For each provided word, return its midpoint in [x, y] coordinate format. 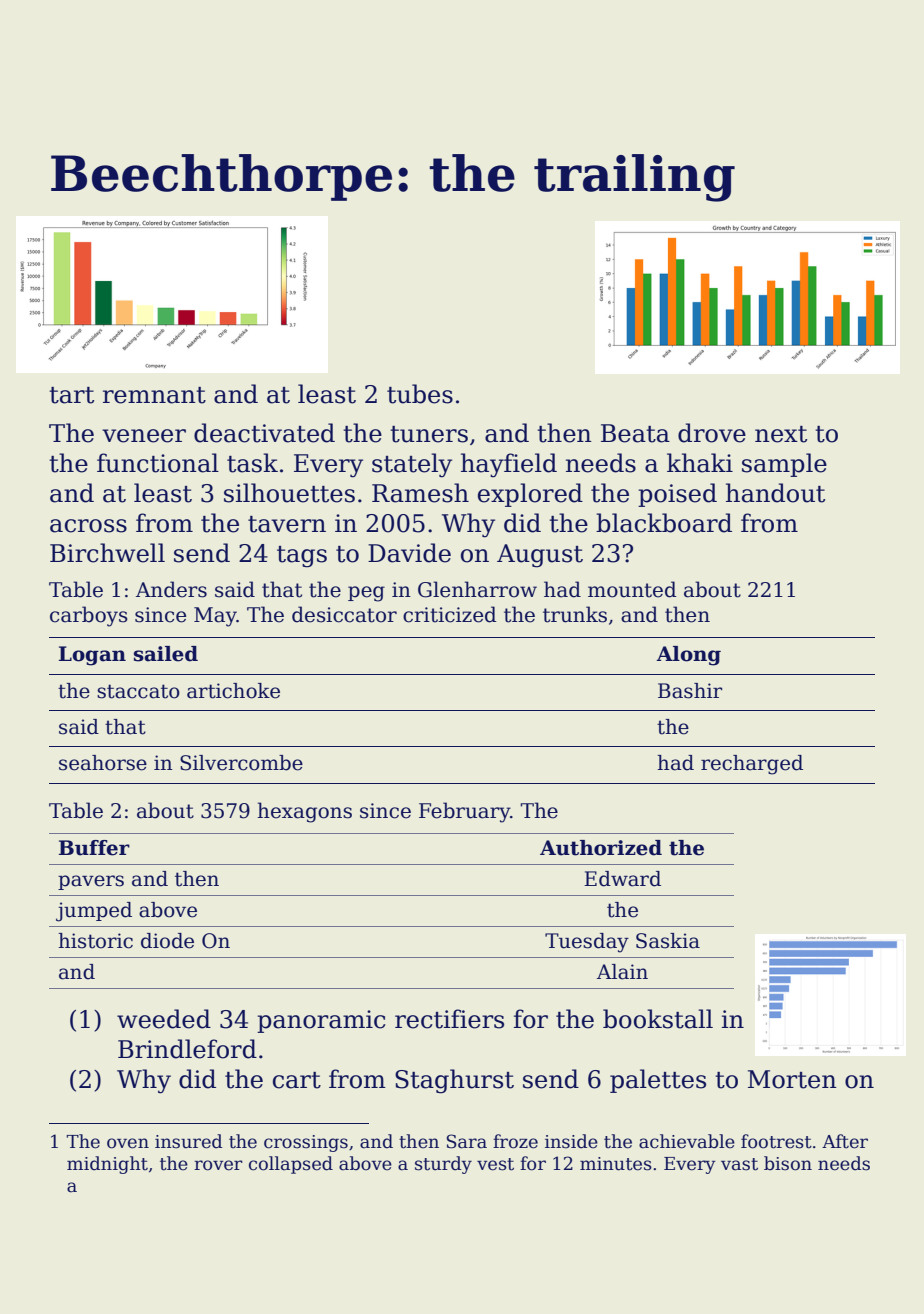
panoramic [321, 1021]
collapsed [291, 1165]
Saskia [668, 941]
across [88, 526]
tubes [420, 394]
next [781, 434]
